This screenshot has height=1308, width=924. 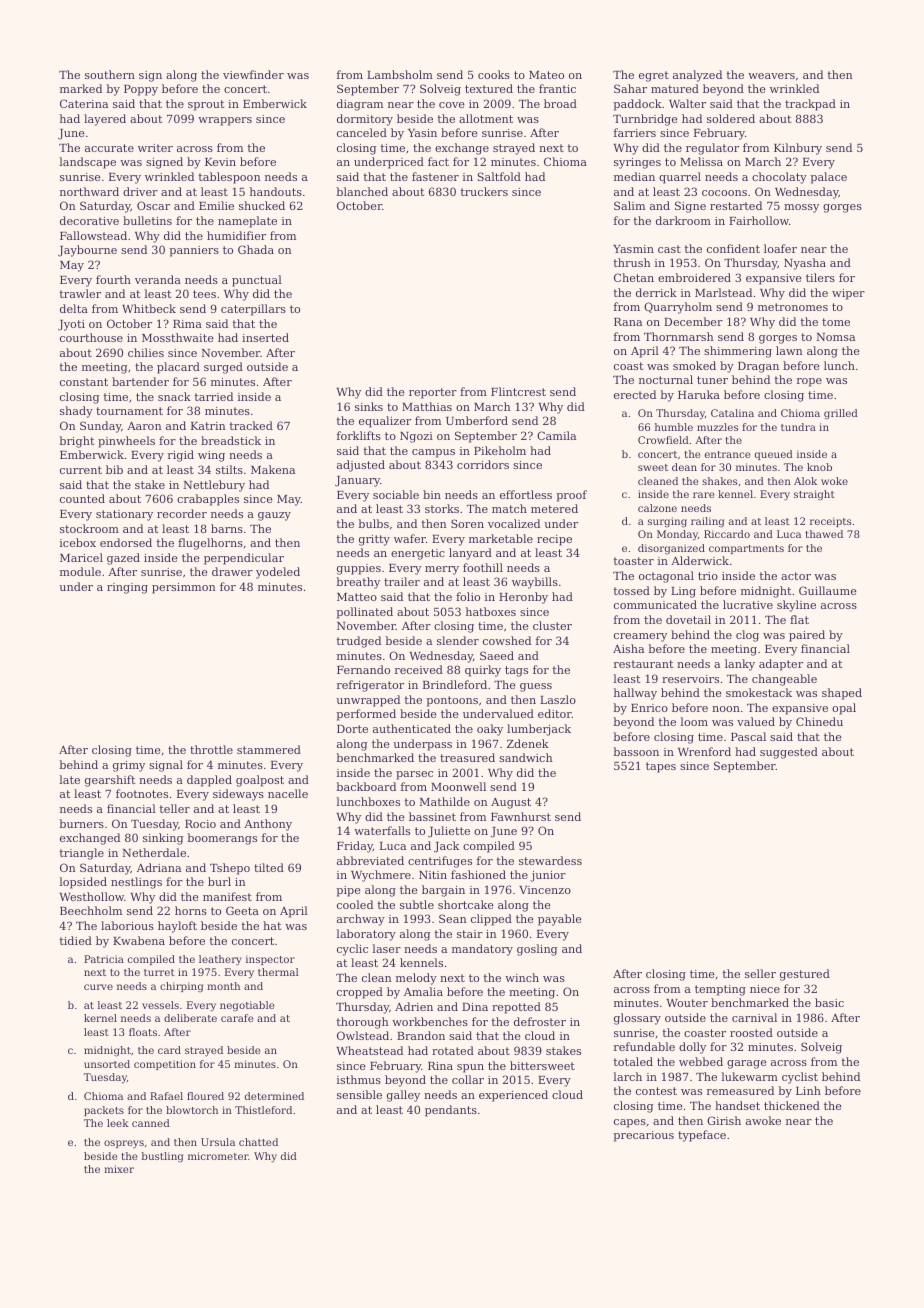 I want to click on burl, so click(x=219, y=881).
